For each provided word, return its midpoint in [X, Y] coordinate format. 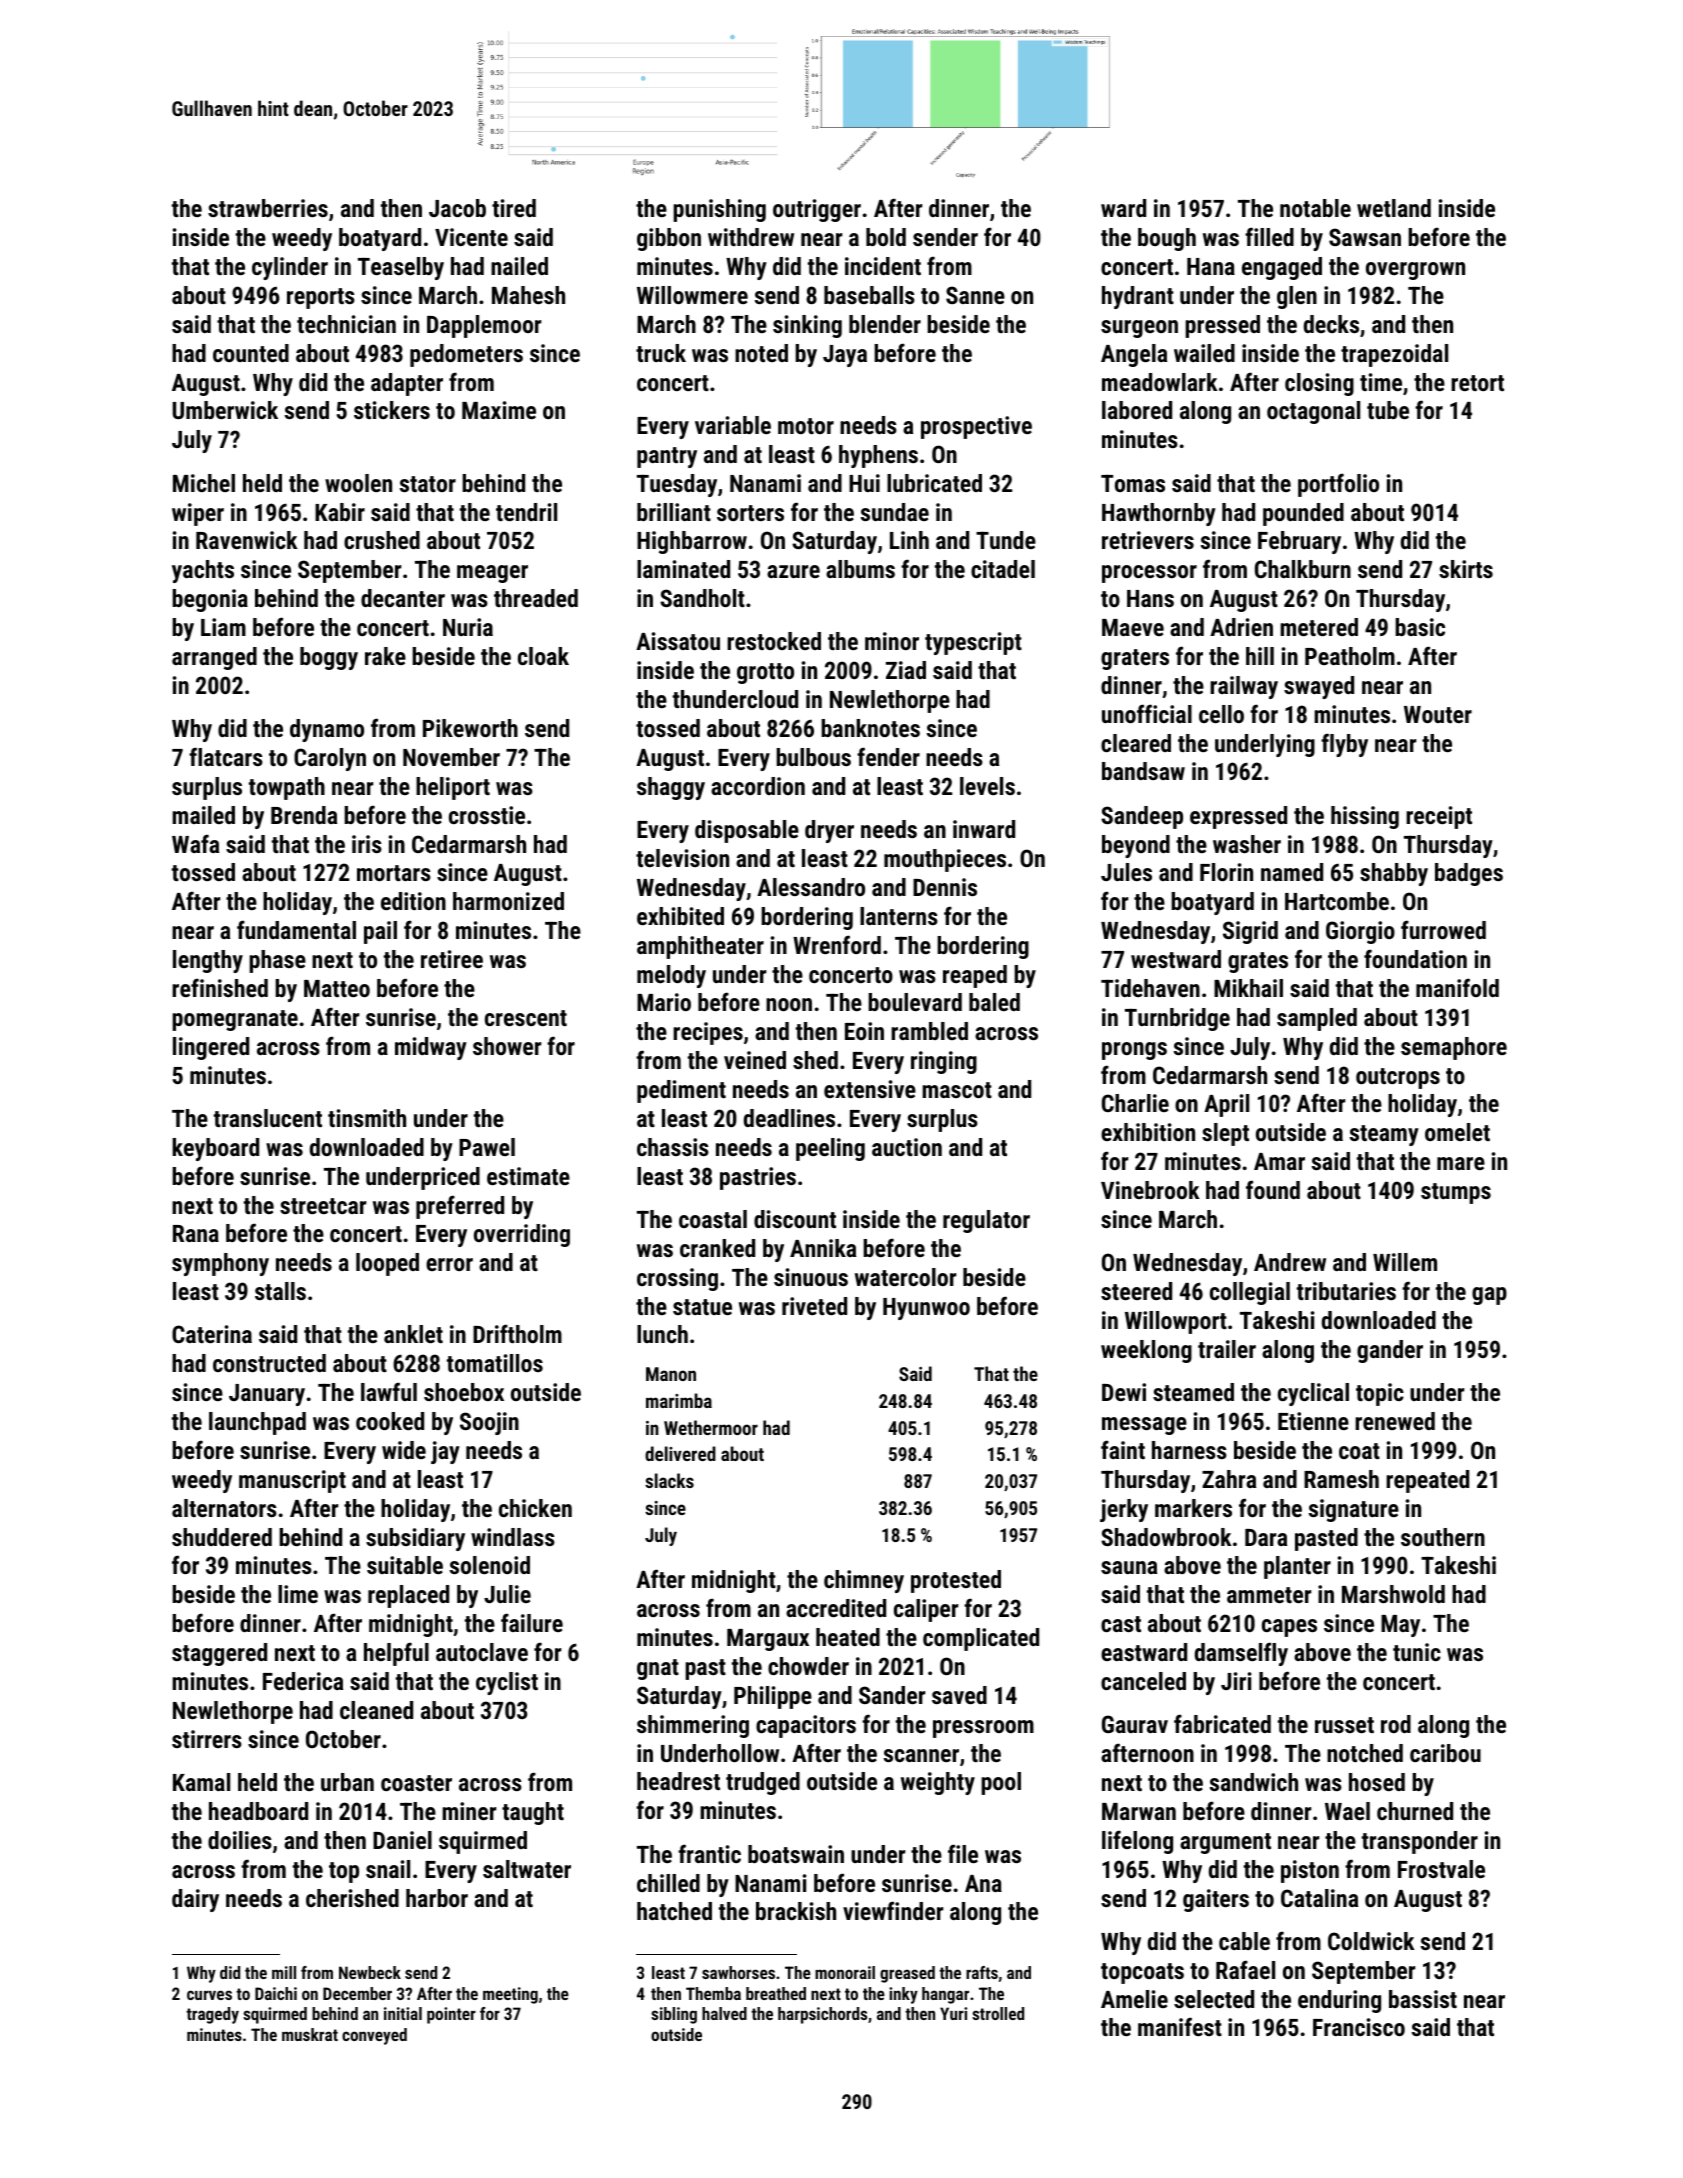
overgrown [1415, 271]
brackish [796, 1911]
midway [431, 1048]
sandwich [1254, 1782]
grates [1258, 962]
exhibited [680, 916]
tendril [526, 512]
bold [886, 237]
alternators [224, 1508]
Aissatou [678, 641]
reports [321, 298]
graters [1135, 659]
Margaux [768, 1640]
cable [1244, 1941]
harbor [437, 1898]
